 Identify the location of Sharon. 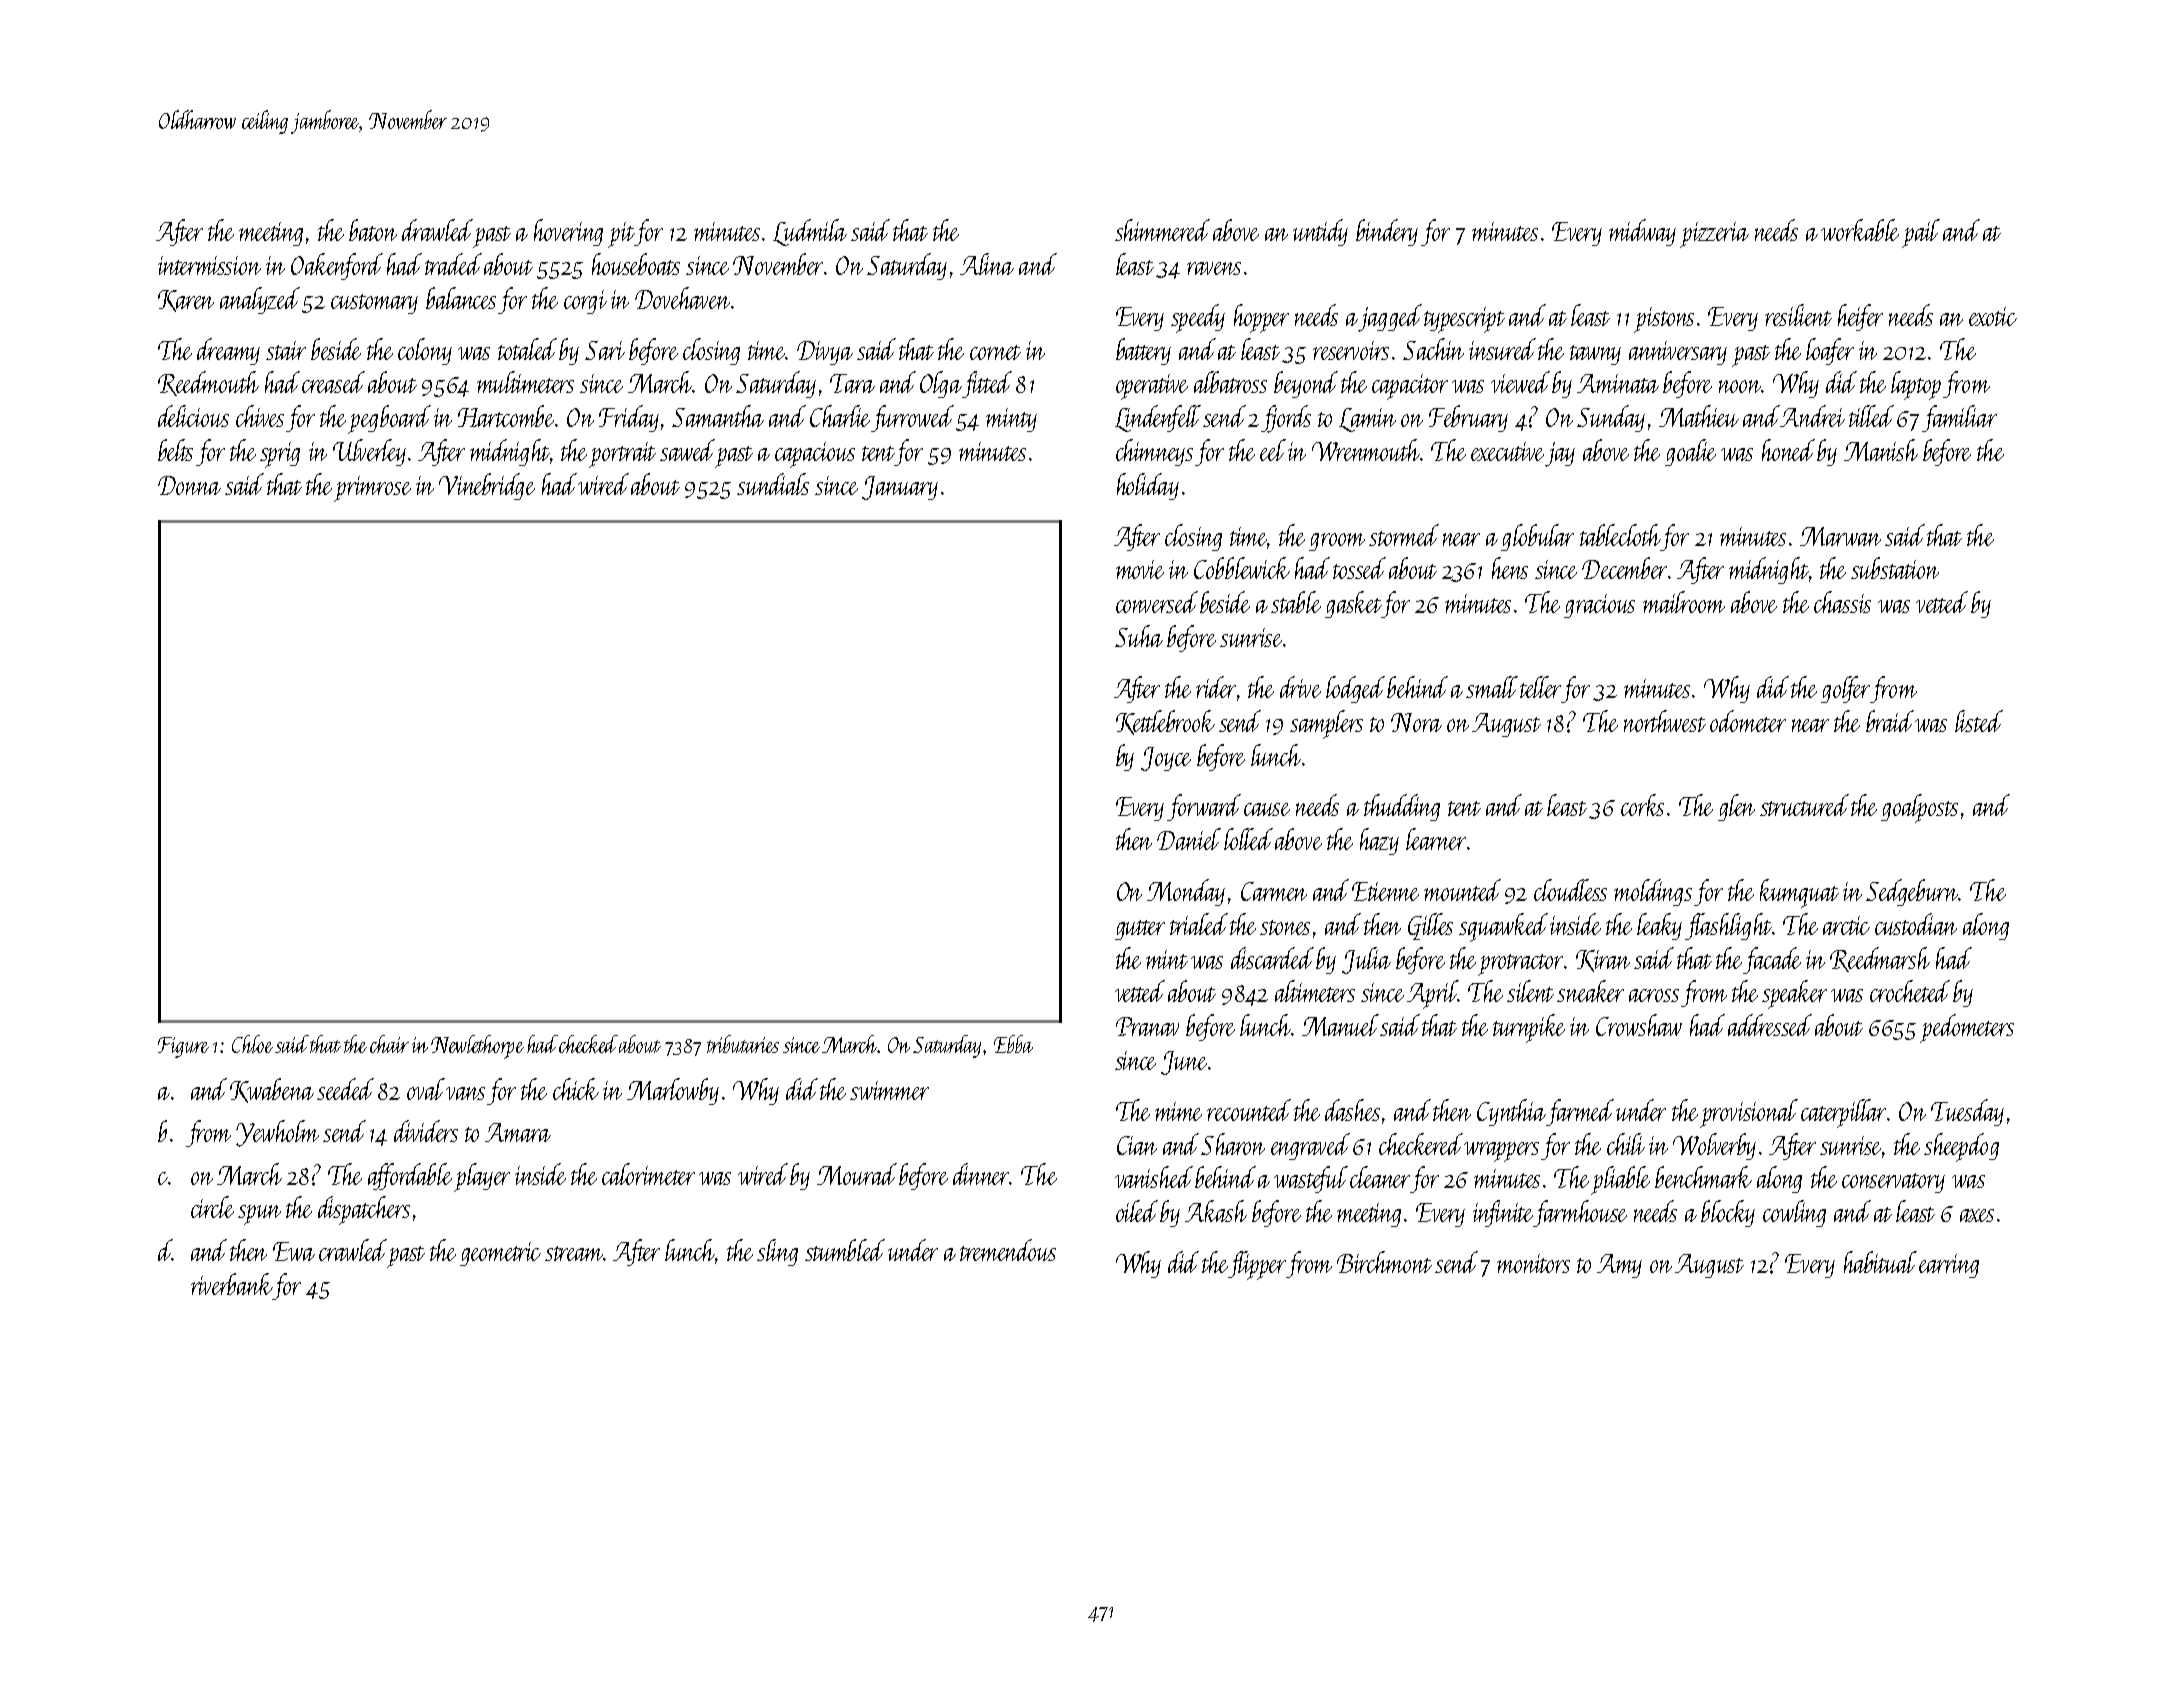
(1233, 1144).
